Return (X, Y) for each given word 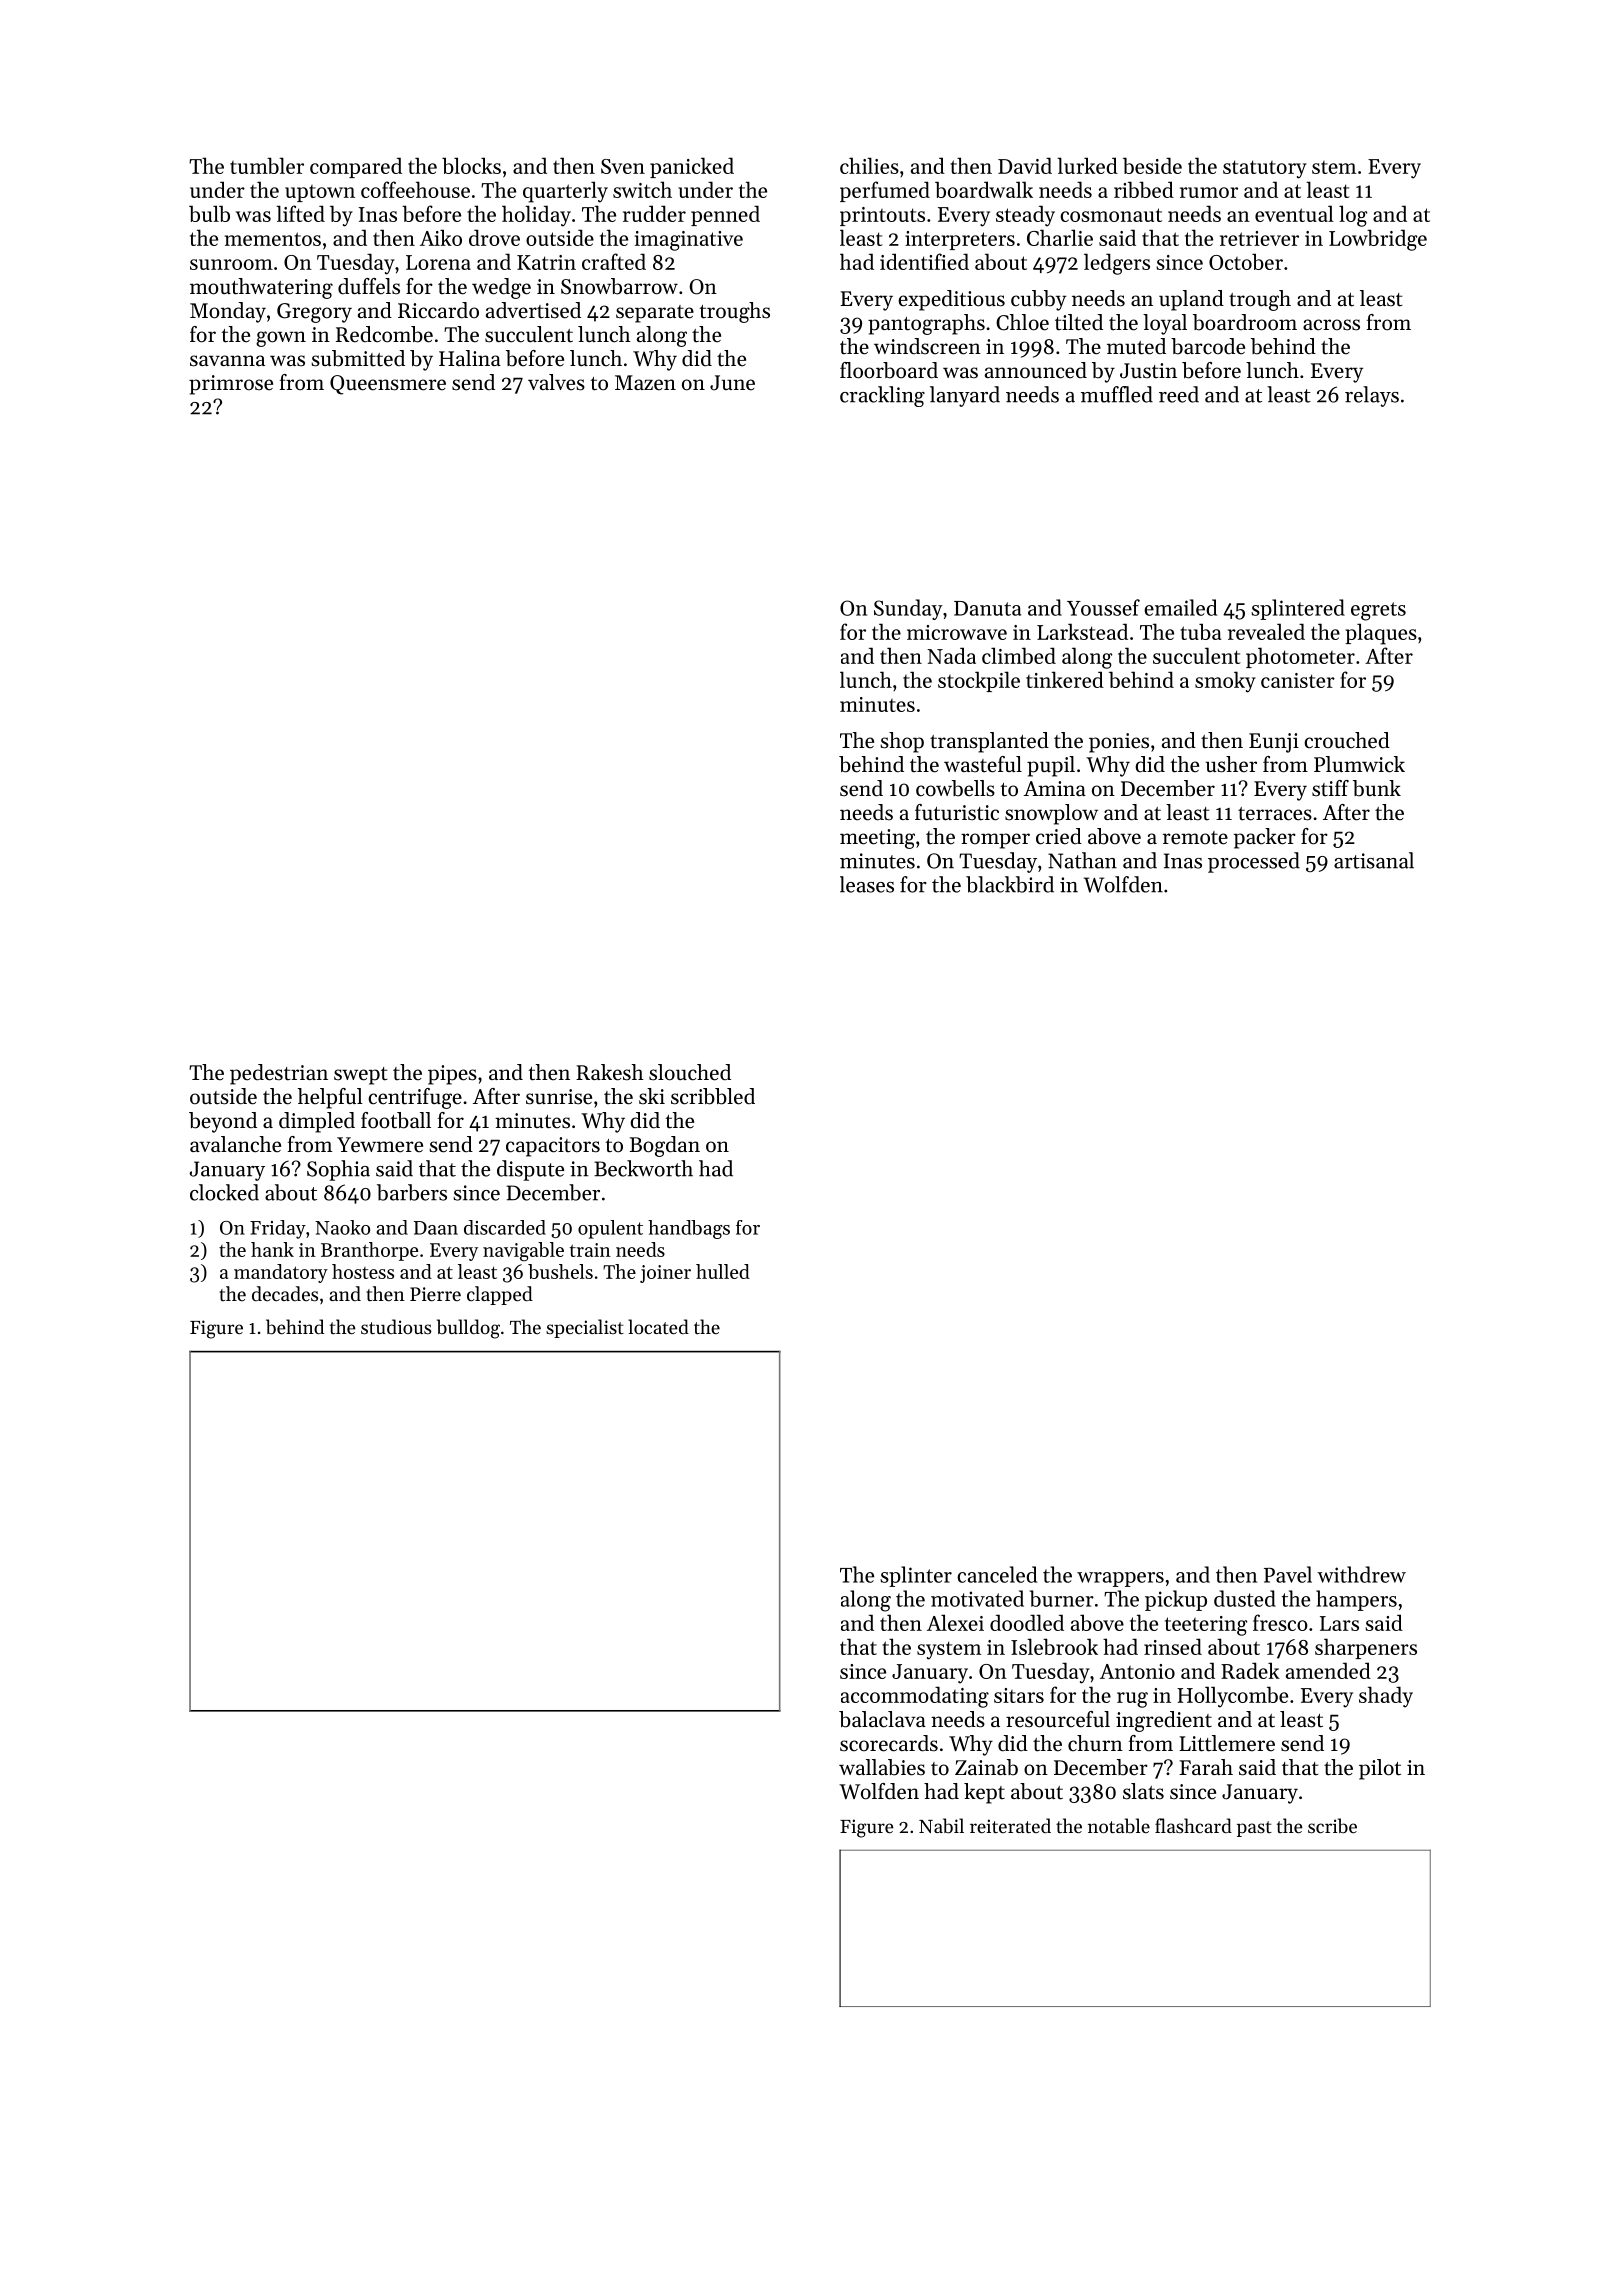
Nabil (941, 1826)
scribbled (713, 1096)
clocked (224, 1192)
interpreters (960, 240)
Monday (228, 312)
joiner (665, 1274)
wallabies (882, 1767)
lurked (1087, 165)
